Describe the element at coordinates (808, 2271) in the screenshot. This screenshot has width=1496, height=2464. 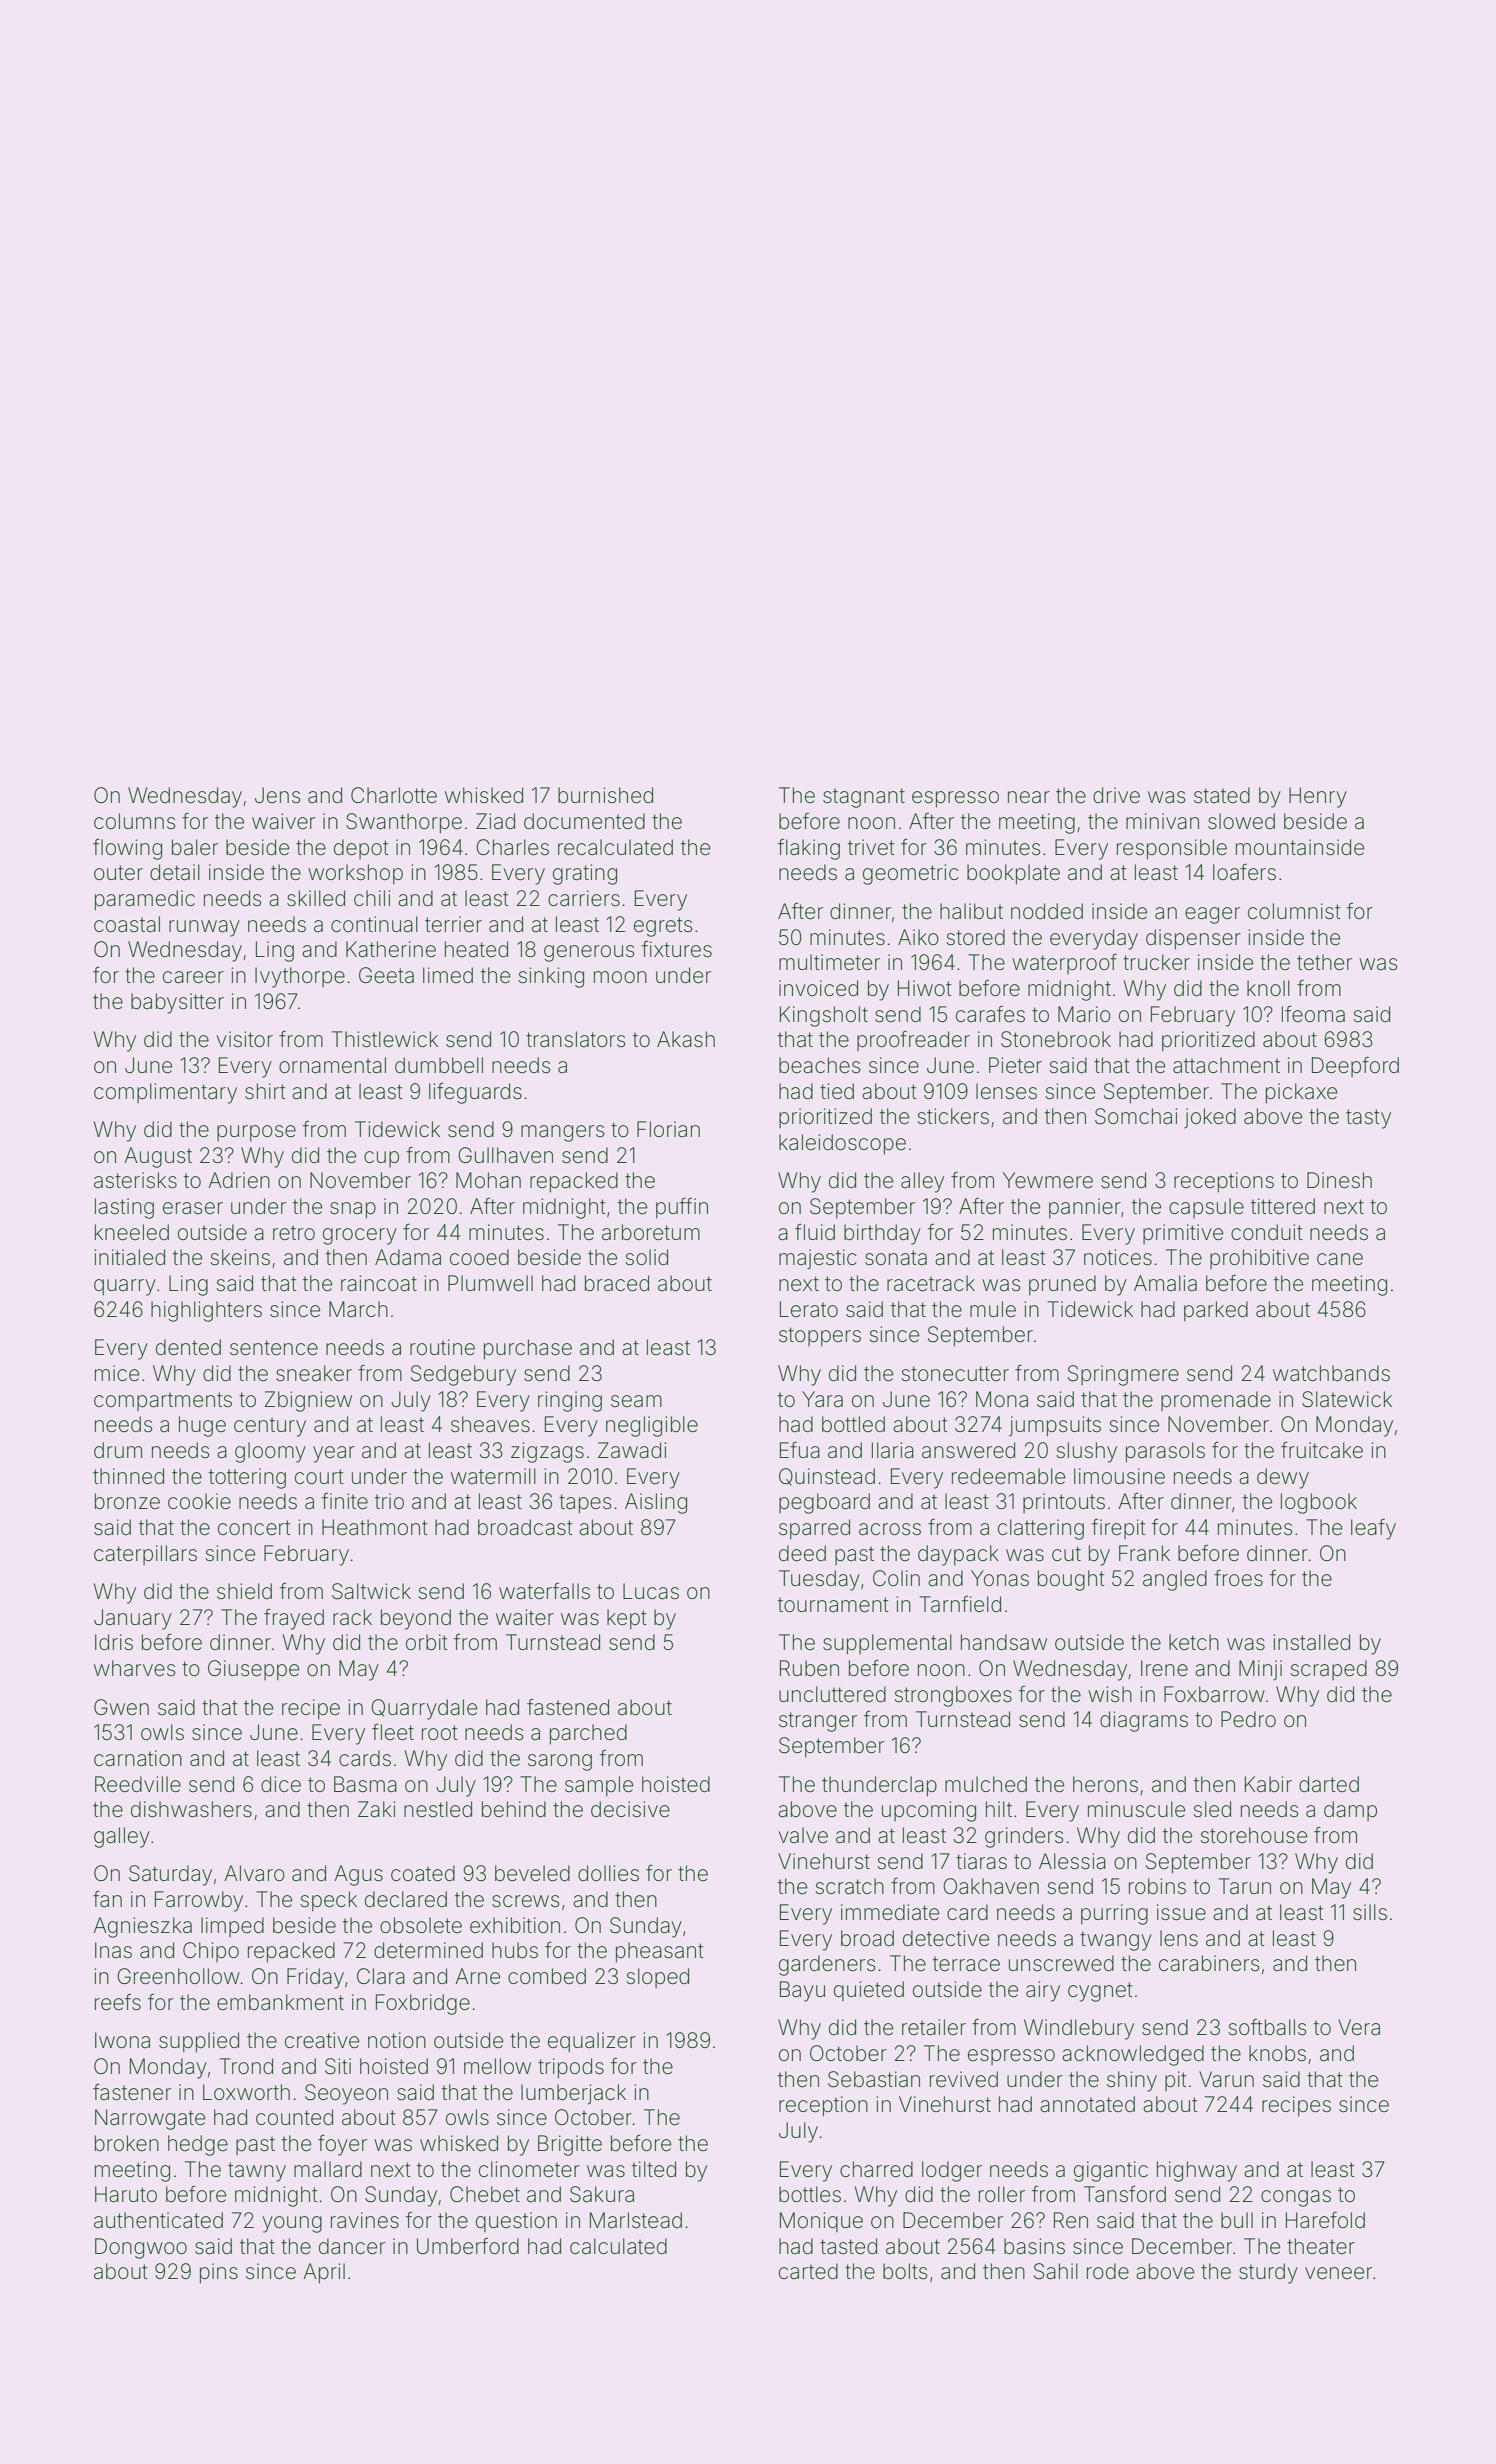
I see `carted` at that location.
